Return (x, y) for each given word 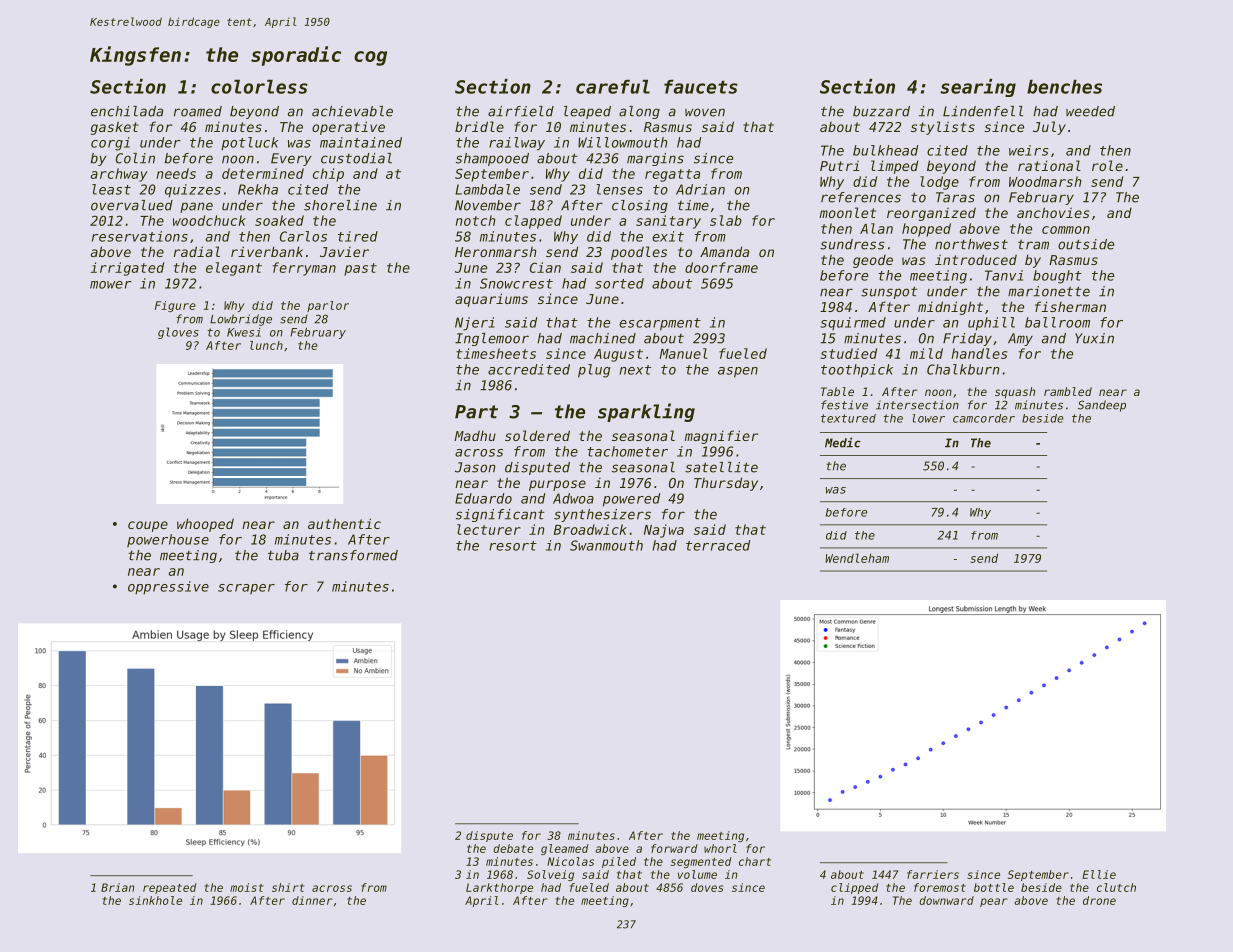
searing (978, 88)
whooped (205, 525)
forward (674, 848)
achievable (352, 111)
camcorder (984, 418)
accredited (529, 369)
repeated (170, 888)
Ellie (1099, 874)
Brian (117, 887)
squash (1015, 393)
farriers (933, 874)
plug (594, 371)
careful (613, 86)
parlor (328, 306)
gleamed (565, 849)
